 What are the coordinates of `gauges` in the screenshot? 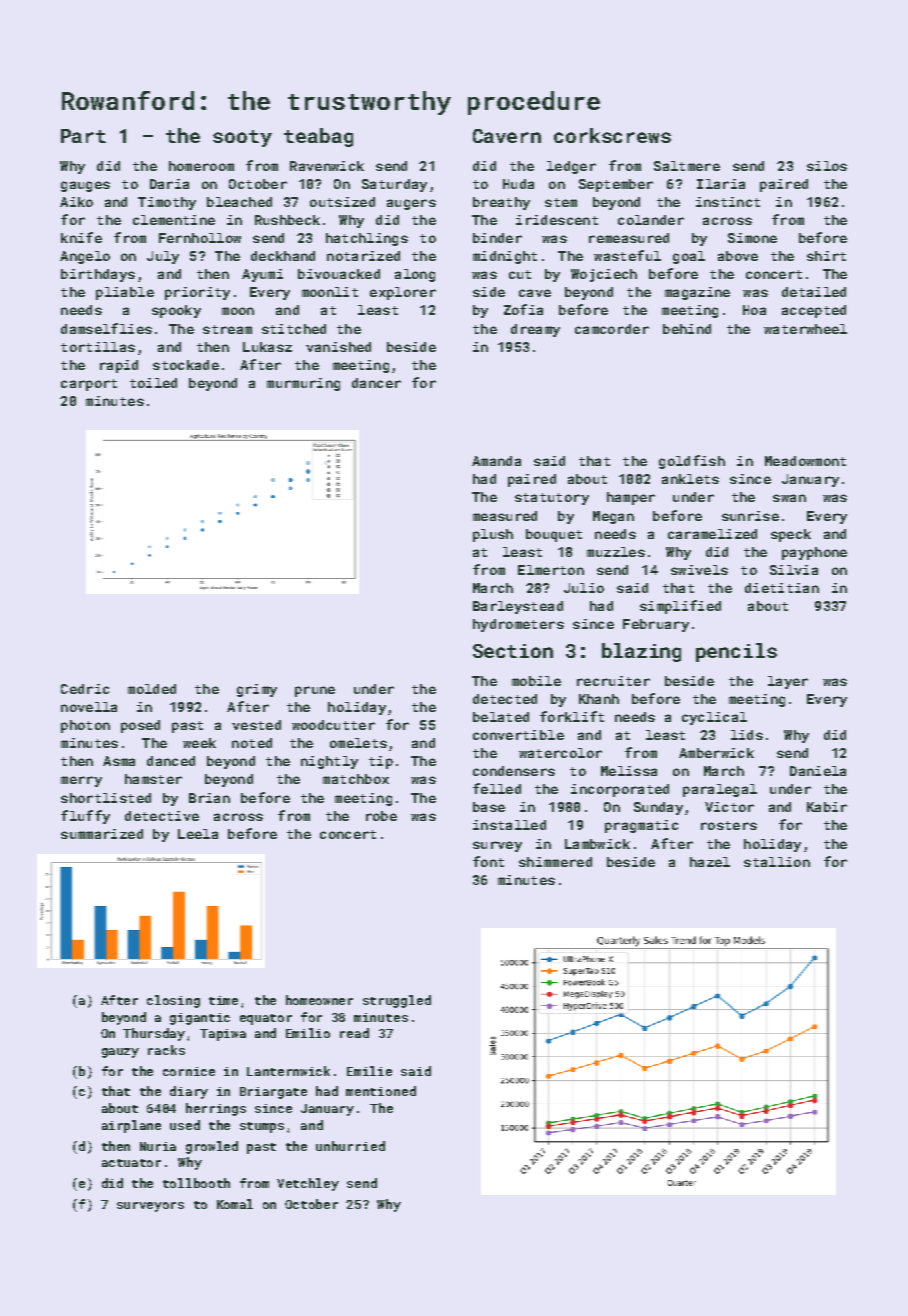 It's located at (85, 186).
